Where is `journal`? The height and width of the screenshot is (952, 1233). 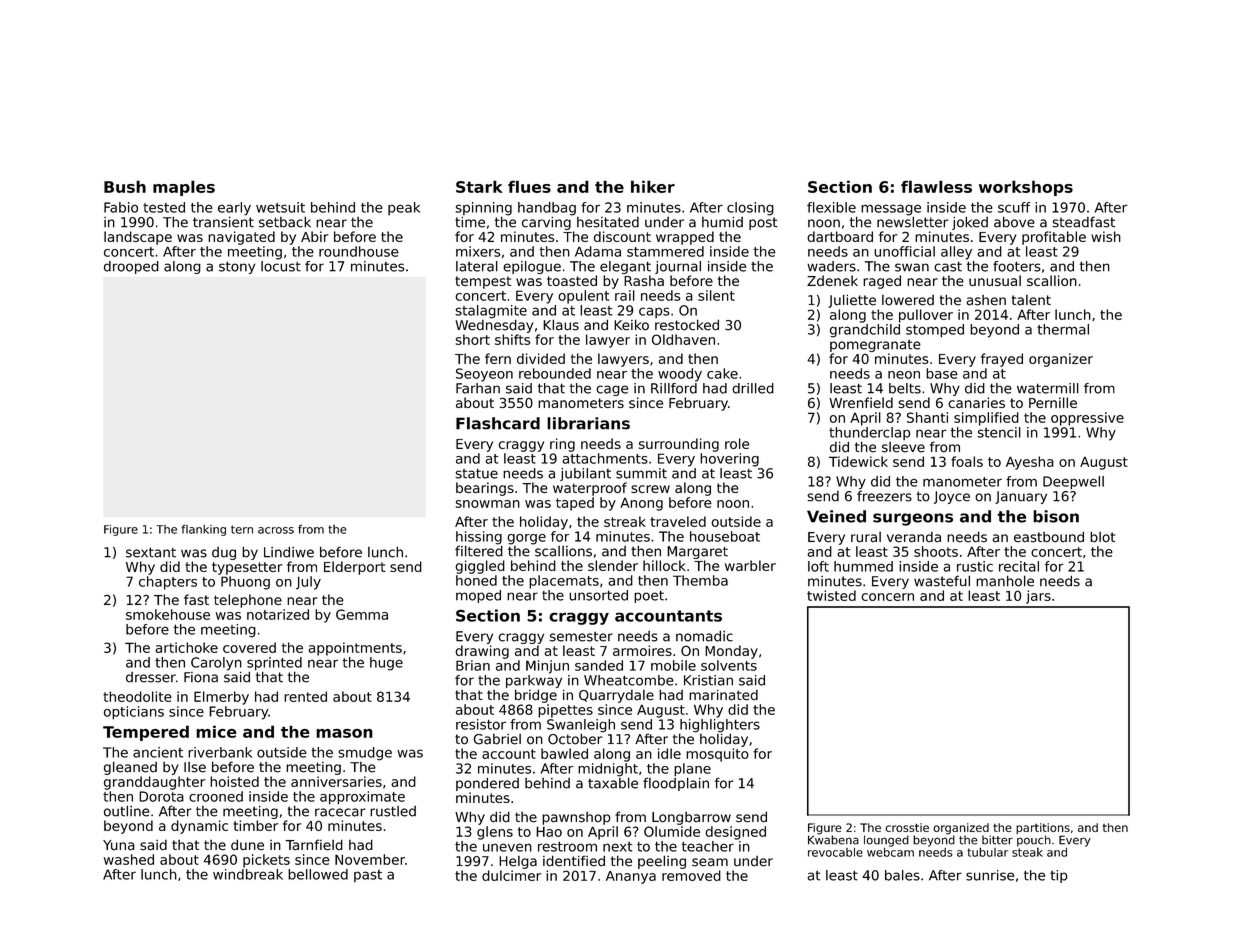
journal is located at coordinates (678, 267).
